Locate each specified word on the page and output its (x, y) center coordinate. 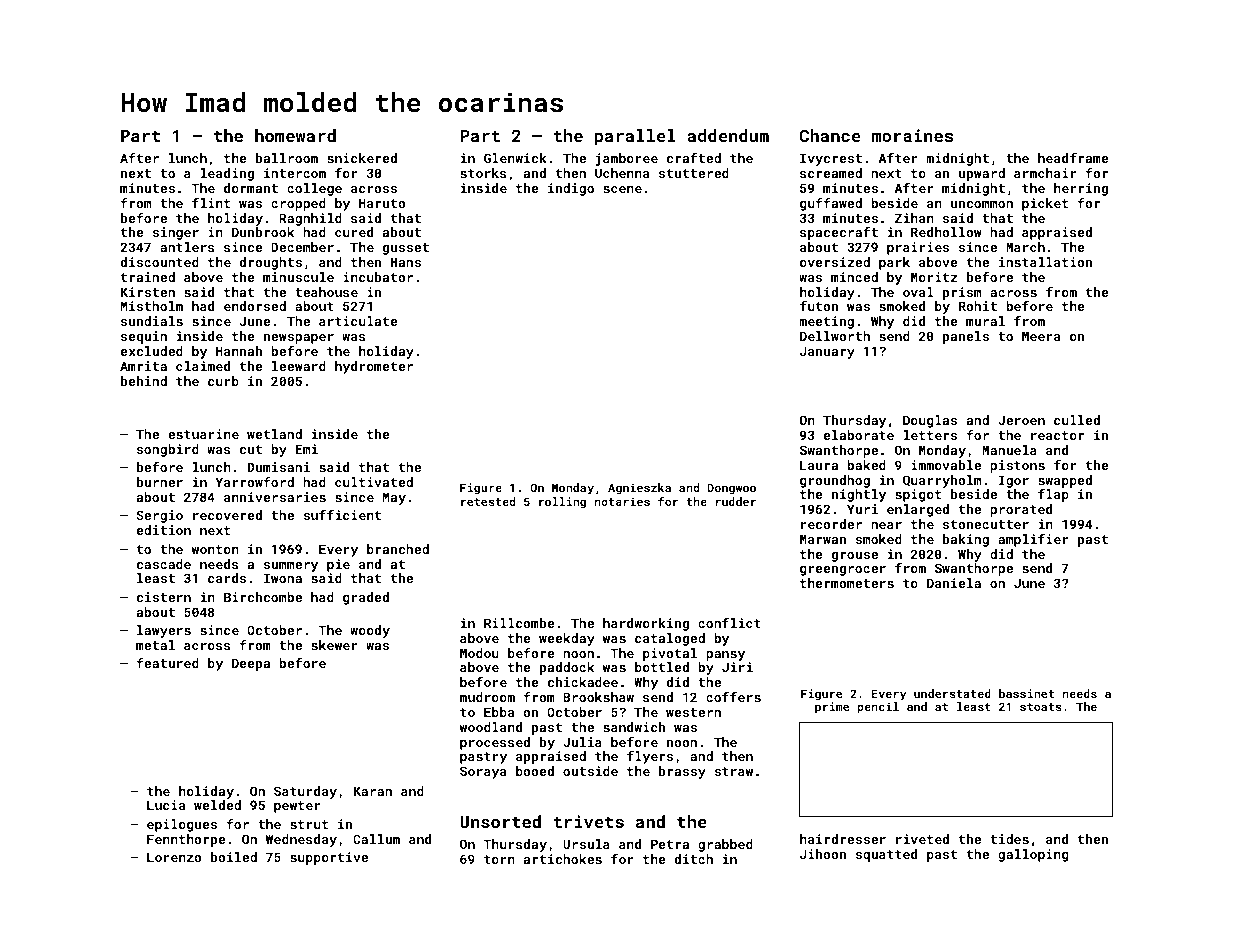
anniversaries (275, 497)
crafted (694, 158)
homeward (295, 135)
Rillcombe (519, 623)
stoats (1041, 707)
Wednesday (301, 840)
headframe (1073, 158)
